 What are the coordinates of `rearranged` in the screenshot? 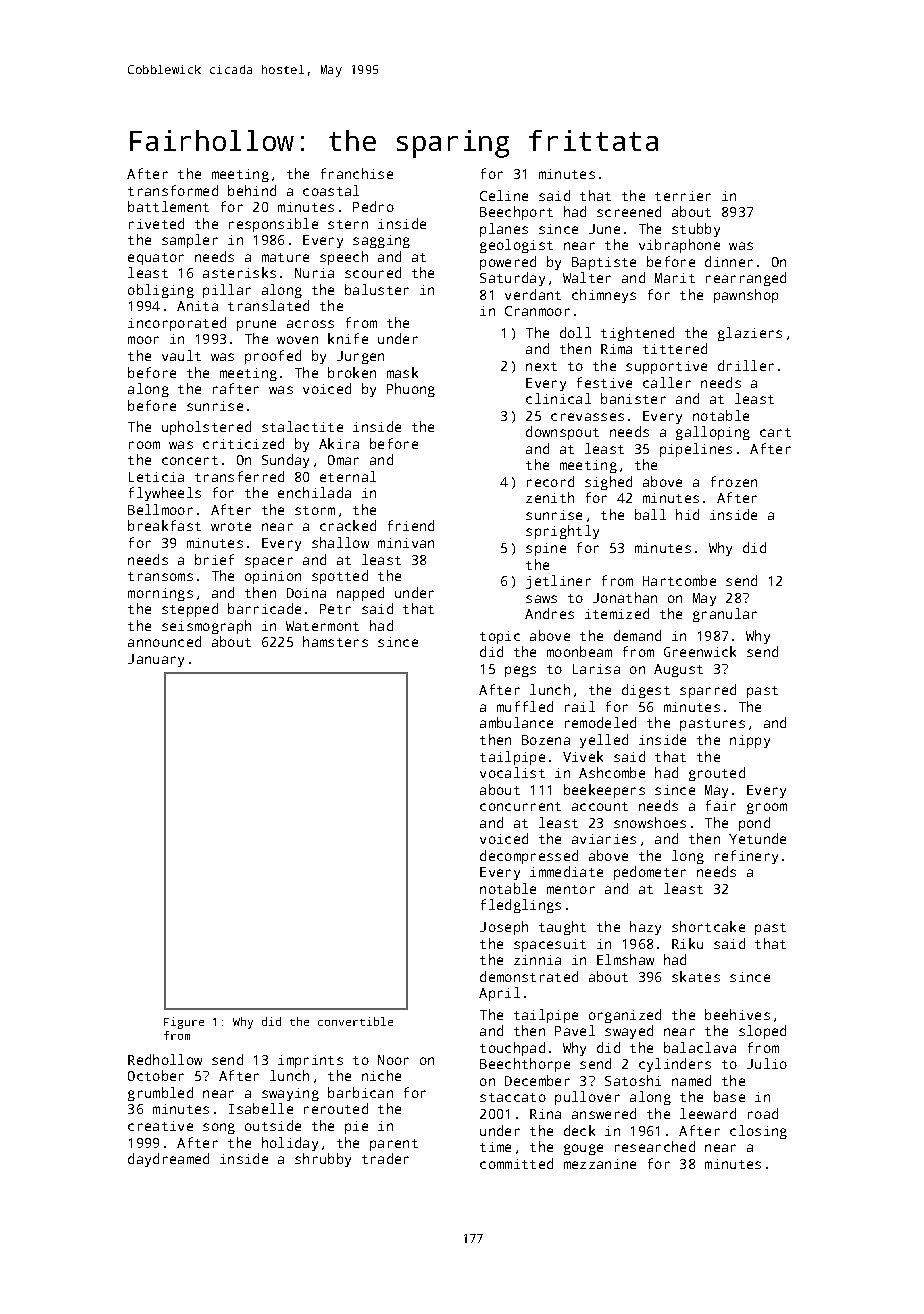 It's located at (746, 279).
